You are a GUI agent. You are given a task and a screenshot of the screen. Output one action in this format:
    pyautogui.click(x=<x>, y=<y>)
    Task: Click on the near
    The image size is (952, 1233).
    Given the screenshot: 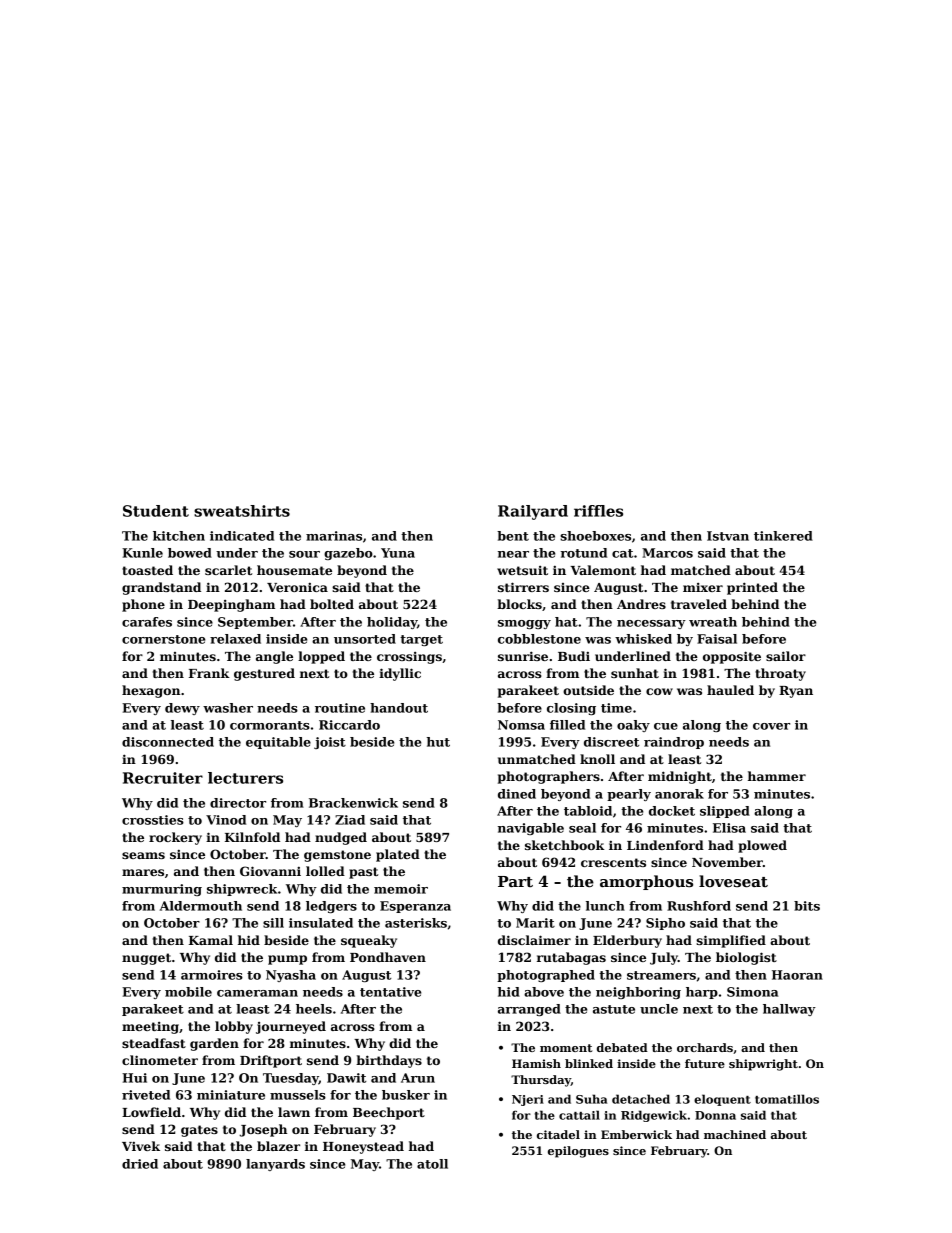 What is the action you would take?
    pyautogui.click(x=513, y=554)
